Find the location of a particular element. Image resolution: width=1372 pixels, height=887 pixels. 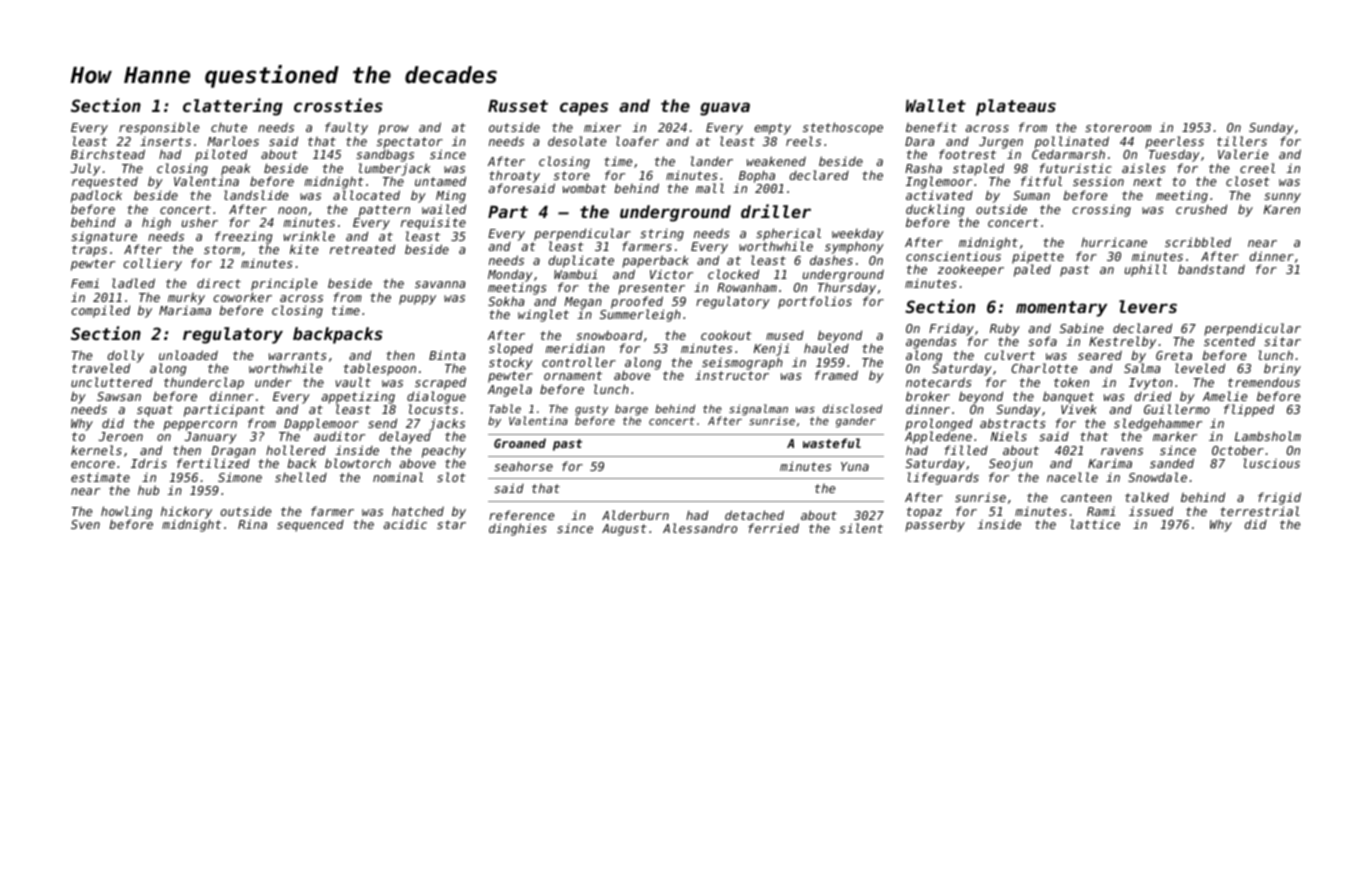

clattering is located at coordinates (233, 107).
